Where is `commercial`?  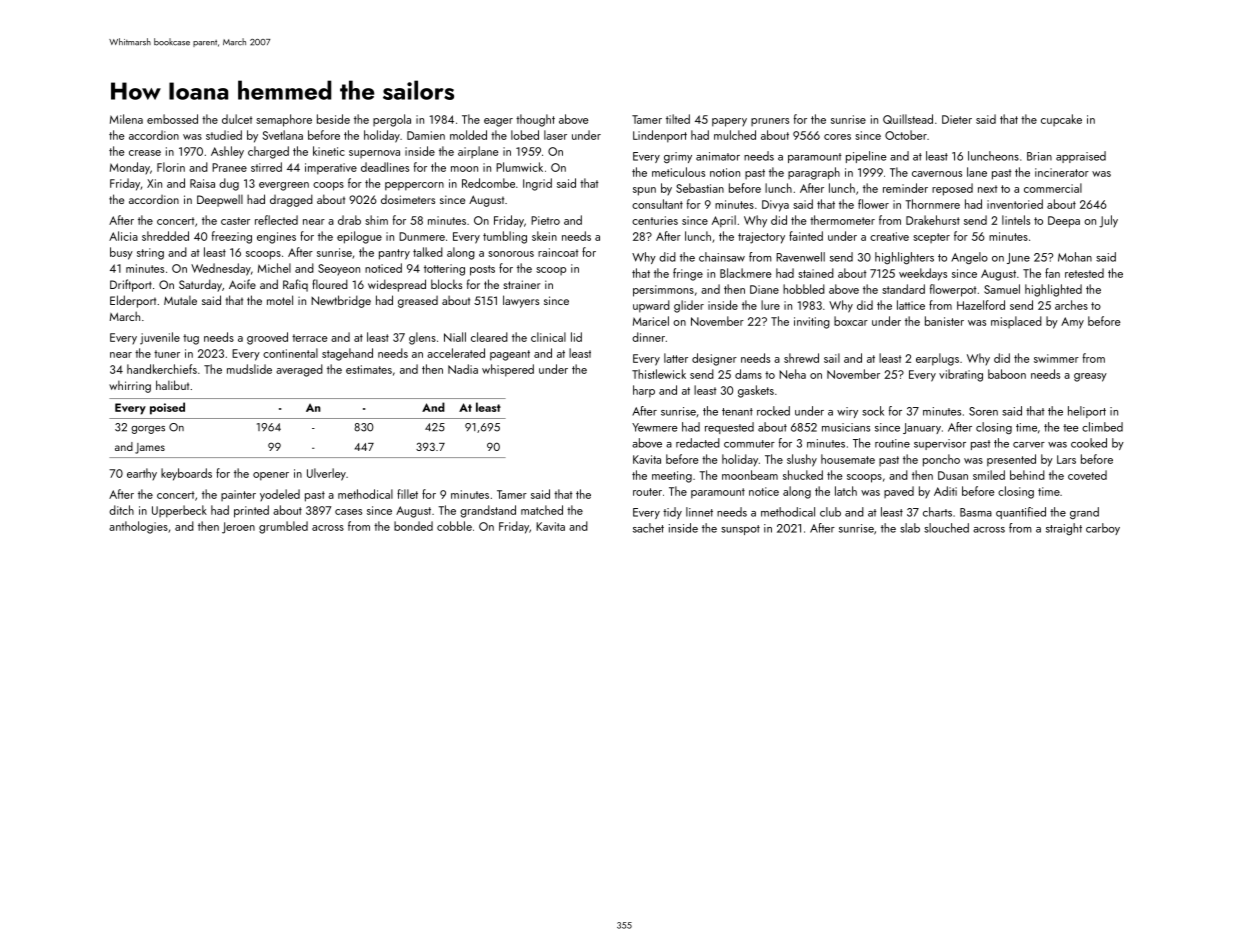
commercial is located at coordinates (1053, 188).
